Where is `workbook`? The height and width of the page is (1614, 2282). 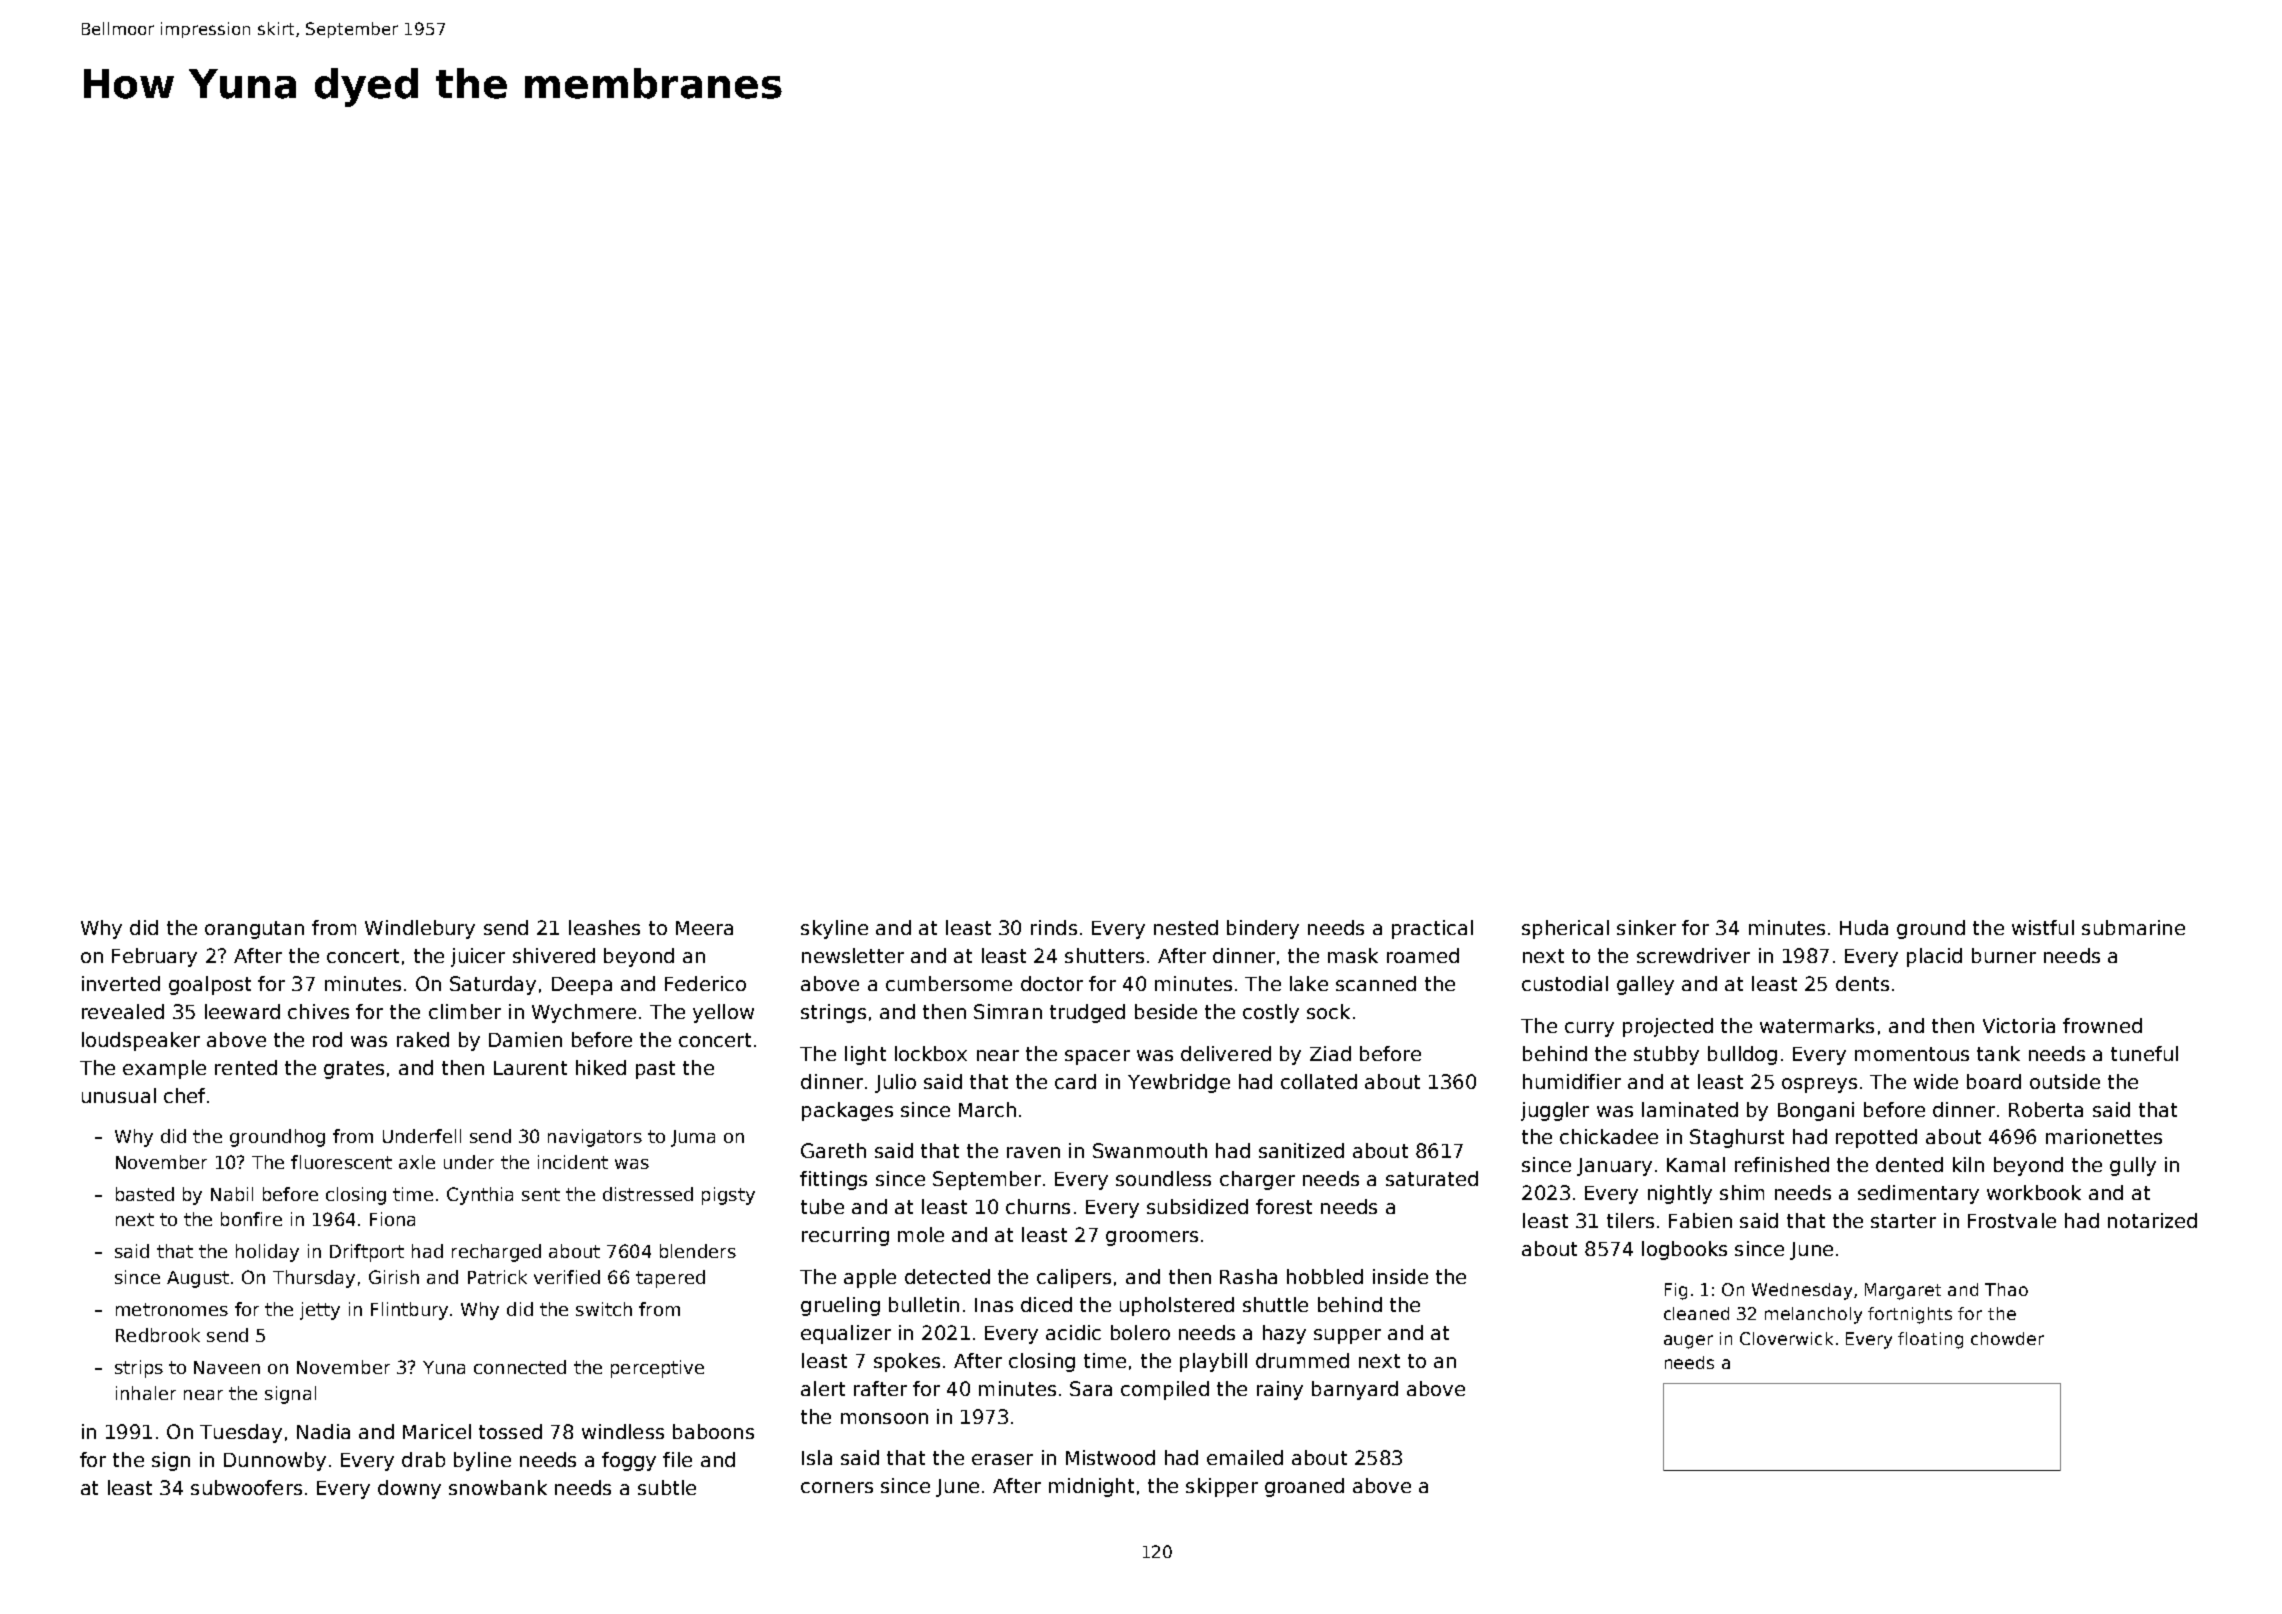 workbook is located at coordinates (2034, 1192).
